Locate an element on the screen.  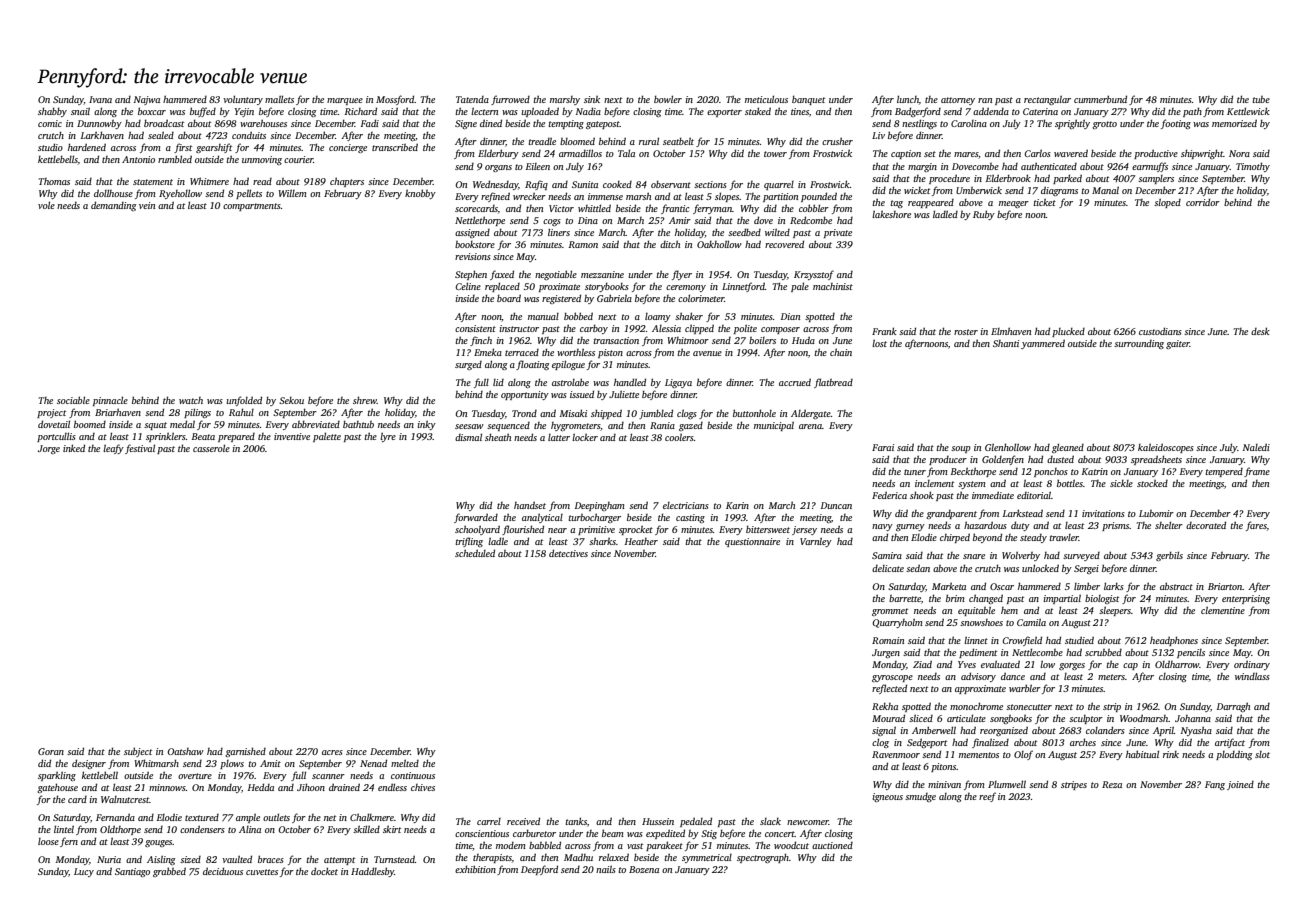
Naledi is located at coordinates (1256, 447).
